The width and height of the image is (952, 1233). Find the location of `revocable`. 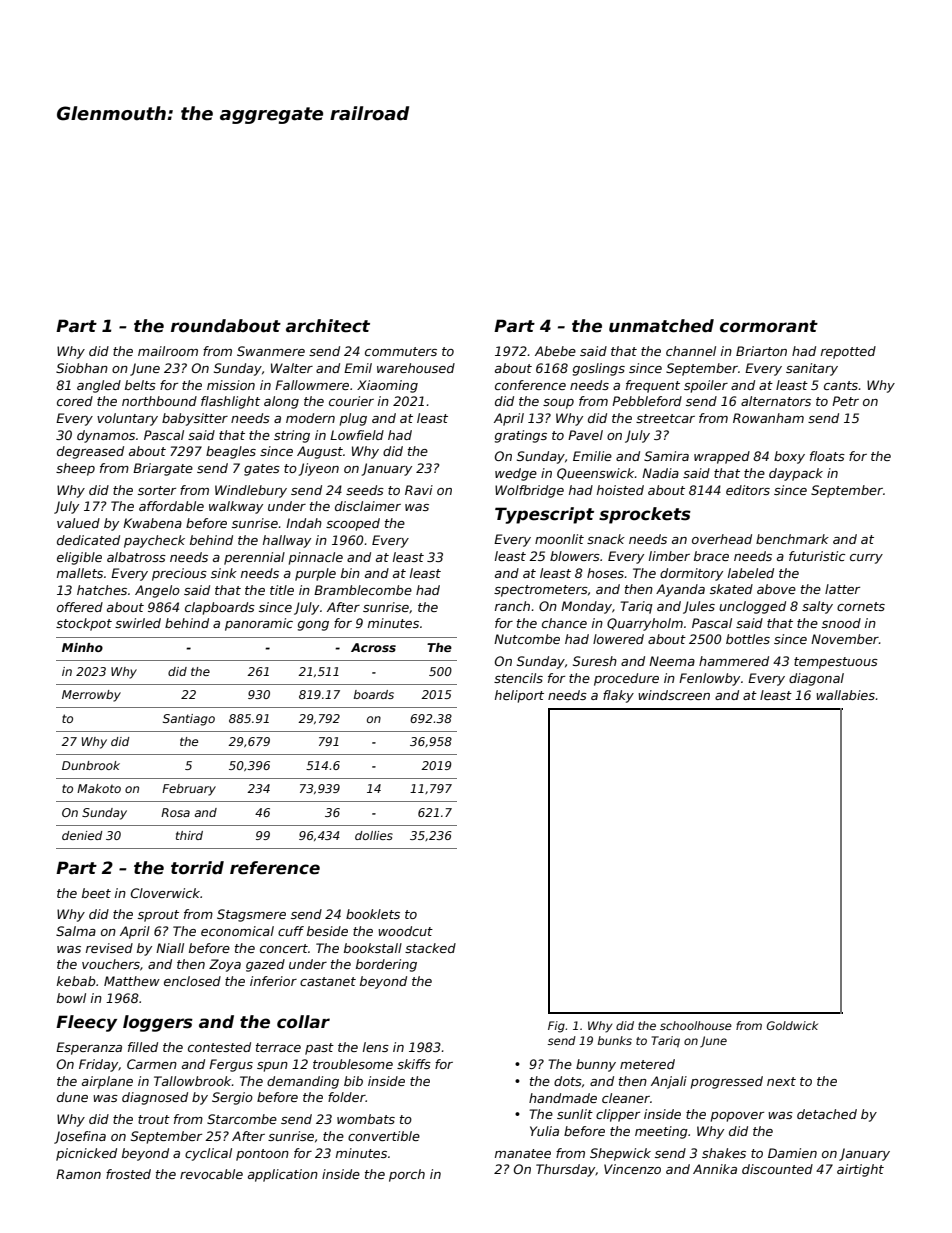

revocable is located at coordinates (211, 1174).
